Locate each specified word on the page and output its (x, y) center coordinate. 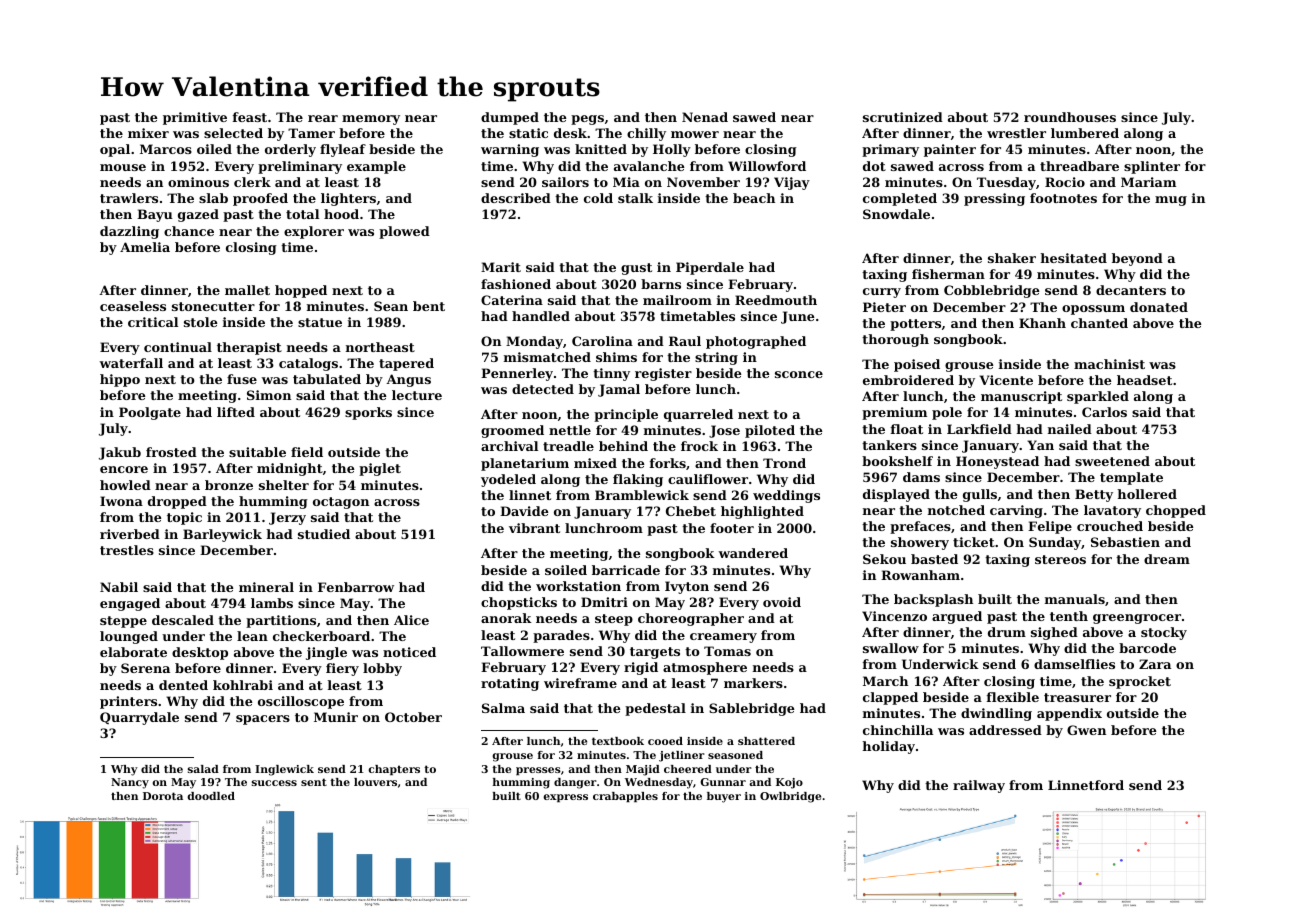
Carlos (1104, 412)
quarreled (698, 415)
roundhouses (1070, 117)
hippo (120, 380)
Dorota (163, 796)
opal (115, 150)
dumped (510, 118)
